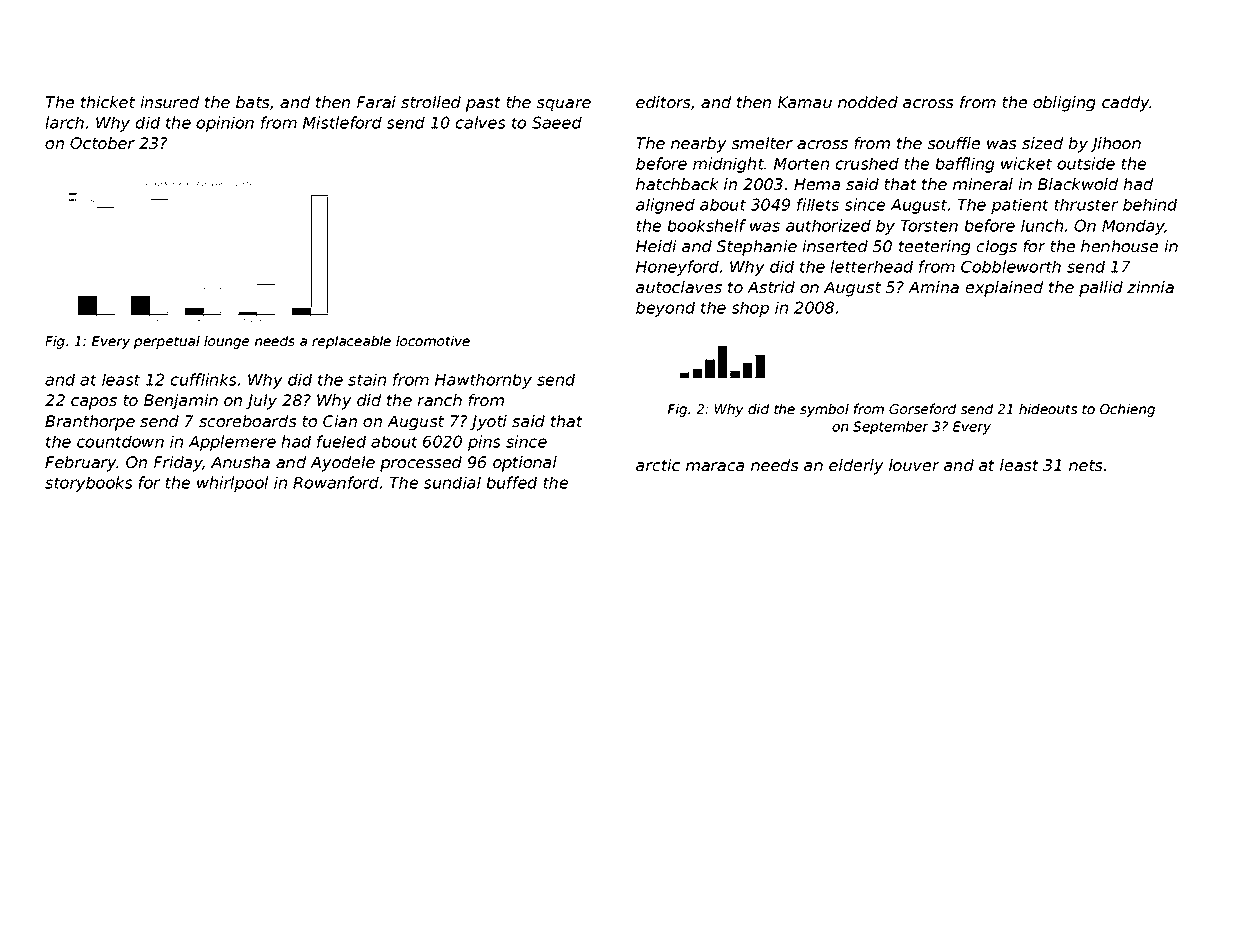 Image resolution: width=1233 pixels, height=952 pixels. Describe the element at coordinates (431, 102) in the document. I see `strolled` at that location.
